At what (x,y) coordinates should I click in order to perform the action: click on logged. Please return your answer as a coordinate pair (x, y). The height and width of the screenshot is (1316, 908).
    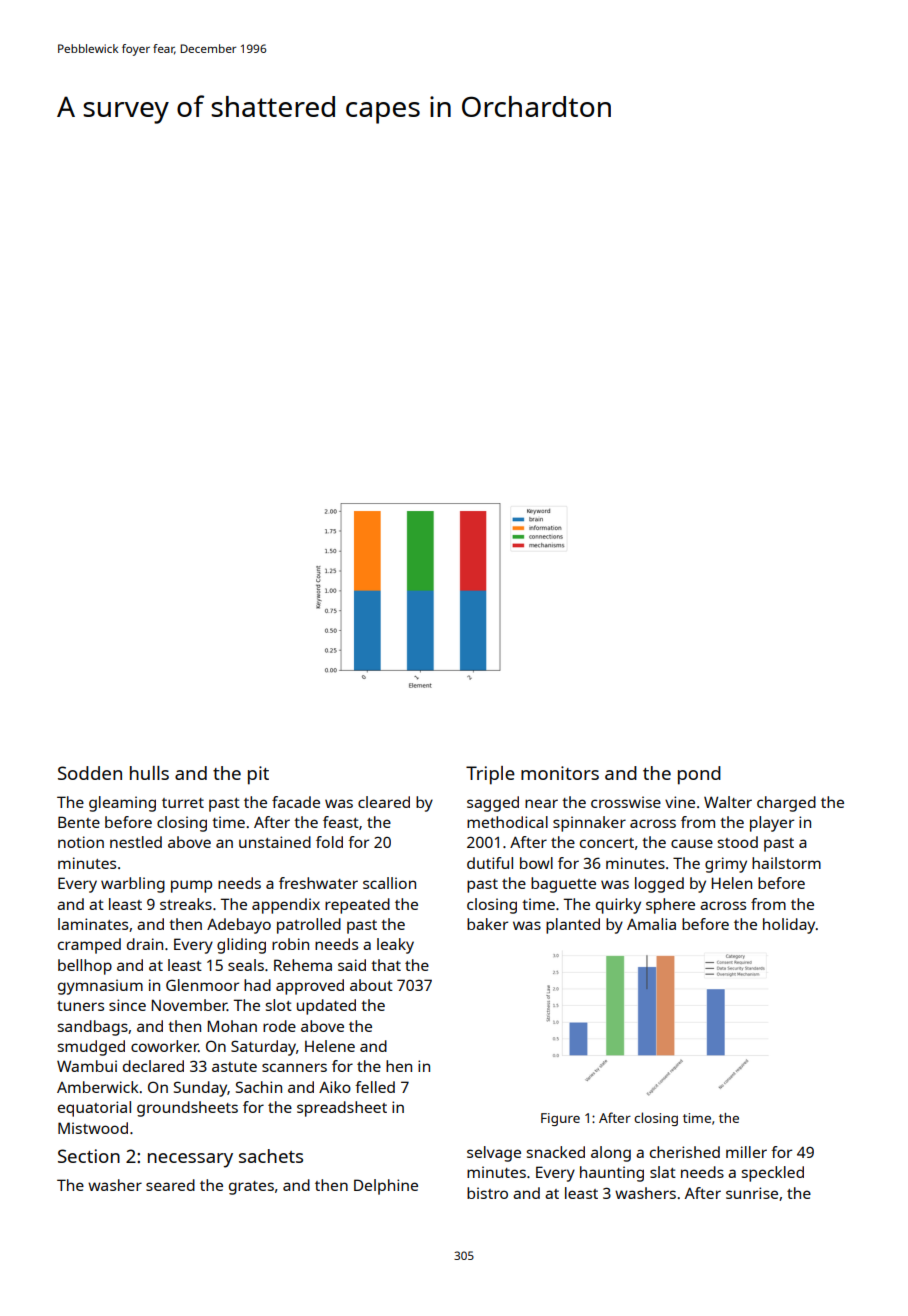
    Looking at the image, I should click on (659, 885).
